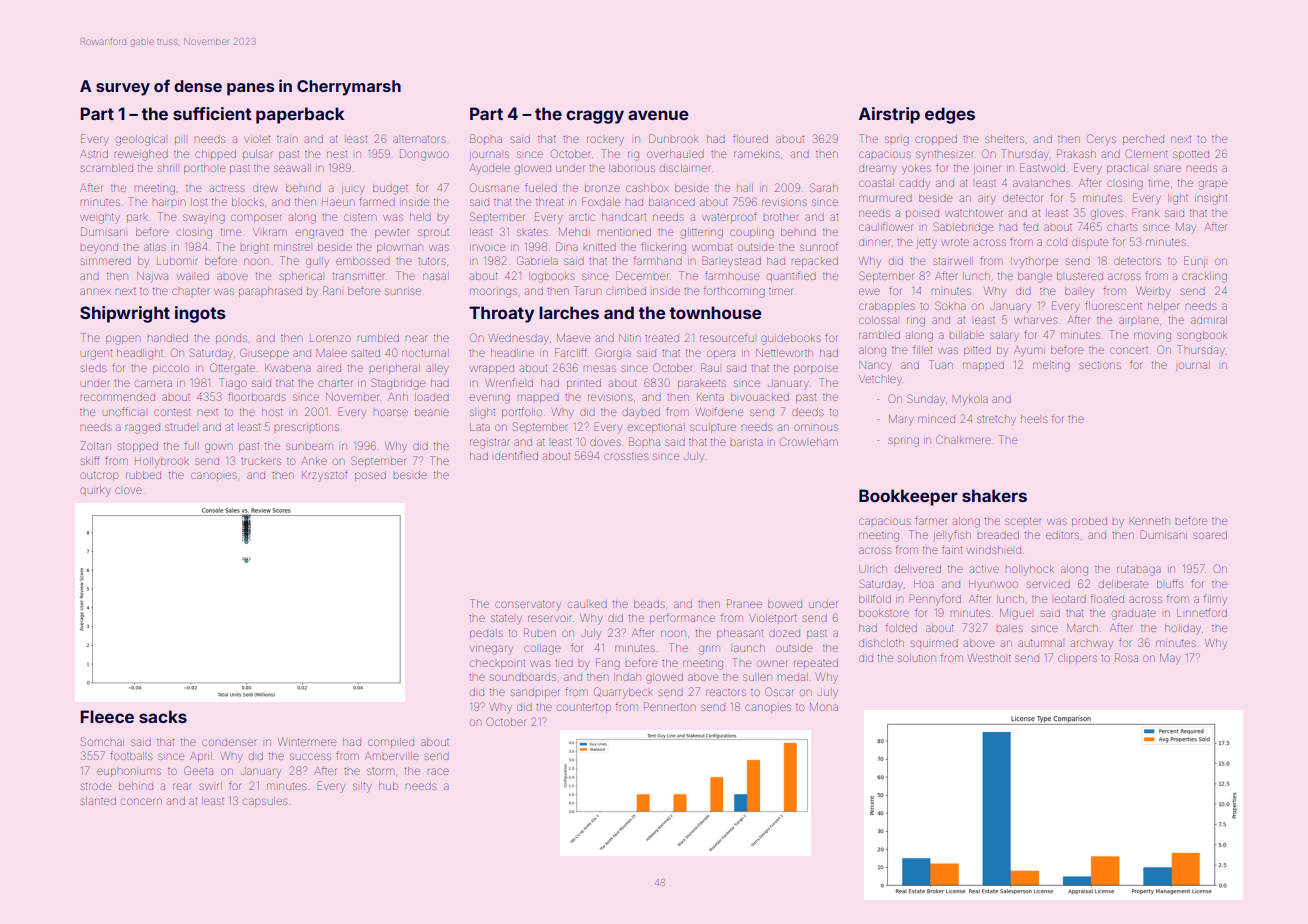 The width and height of the screenshot is (1308, 924). What do you see at coordinates (270, 232) in the screenshot?
I see `Vikram` at bounding box center [270, 232].
